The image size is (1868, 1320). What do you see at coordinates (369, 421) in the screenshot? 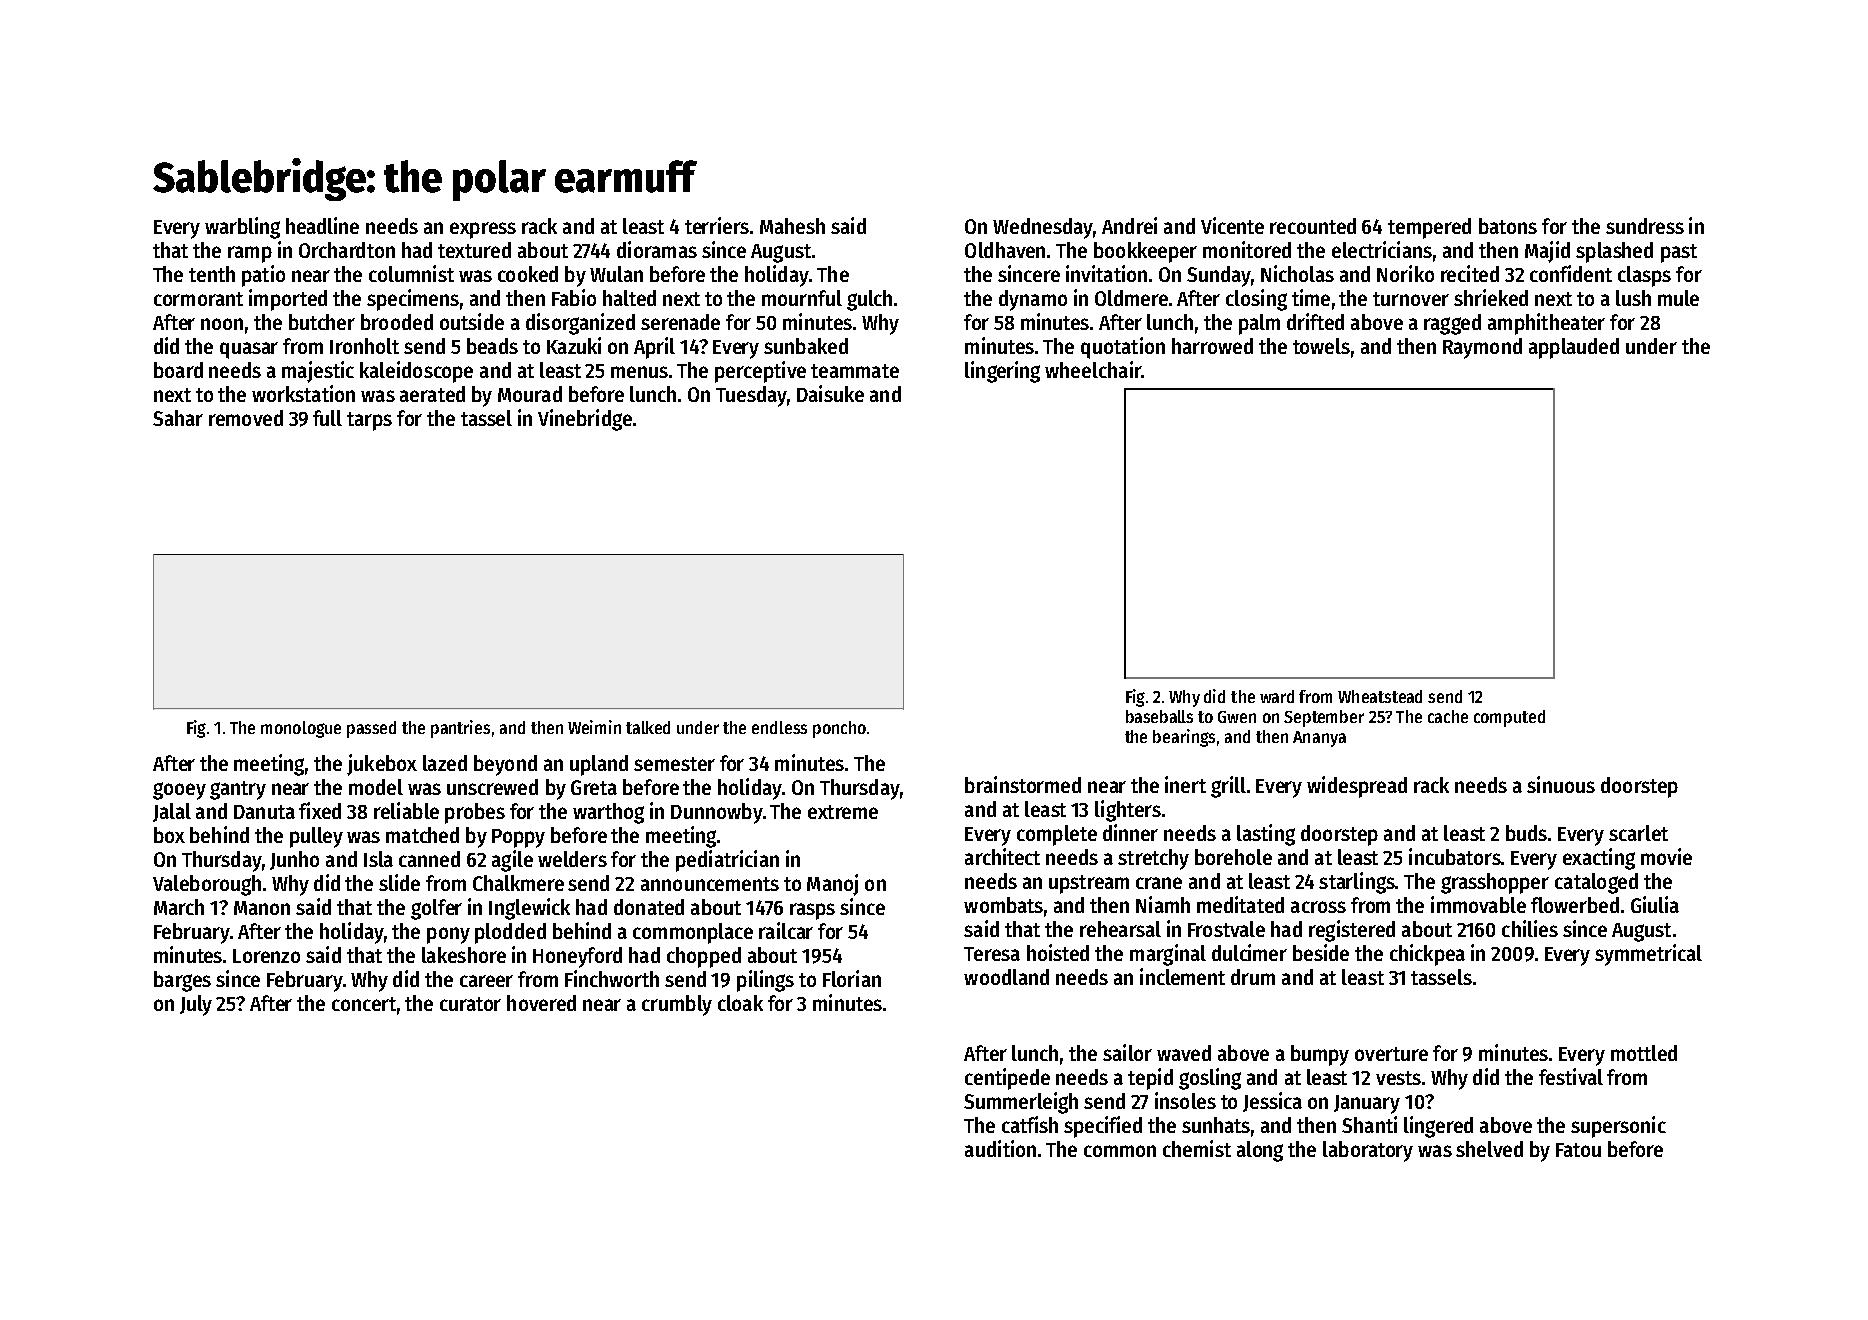
I see `tarps` at bounding box center [369, 421].
